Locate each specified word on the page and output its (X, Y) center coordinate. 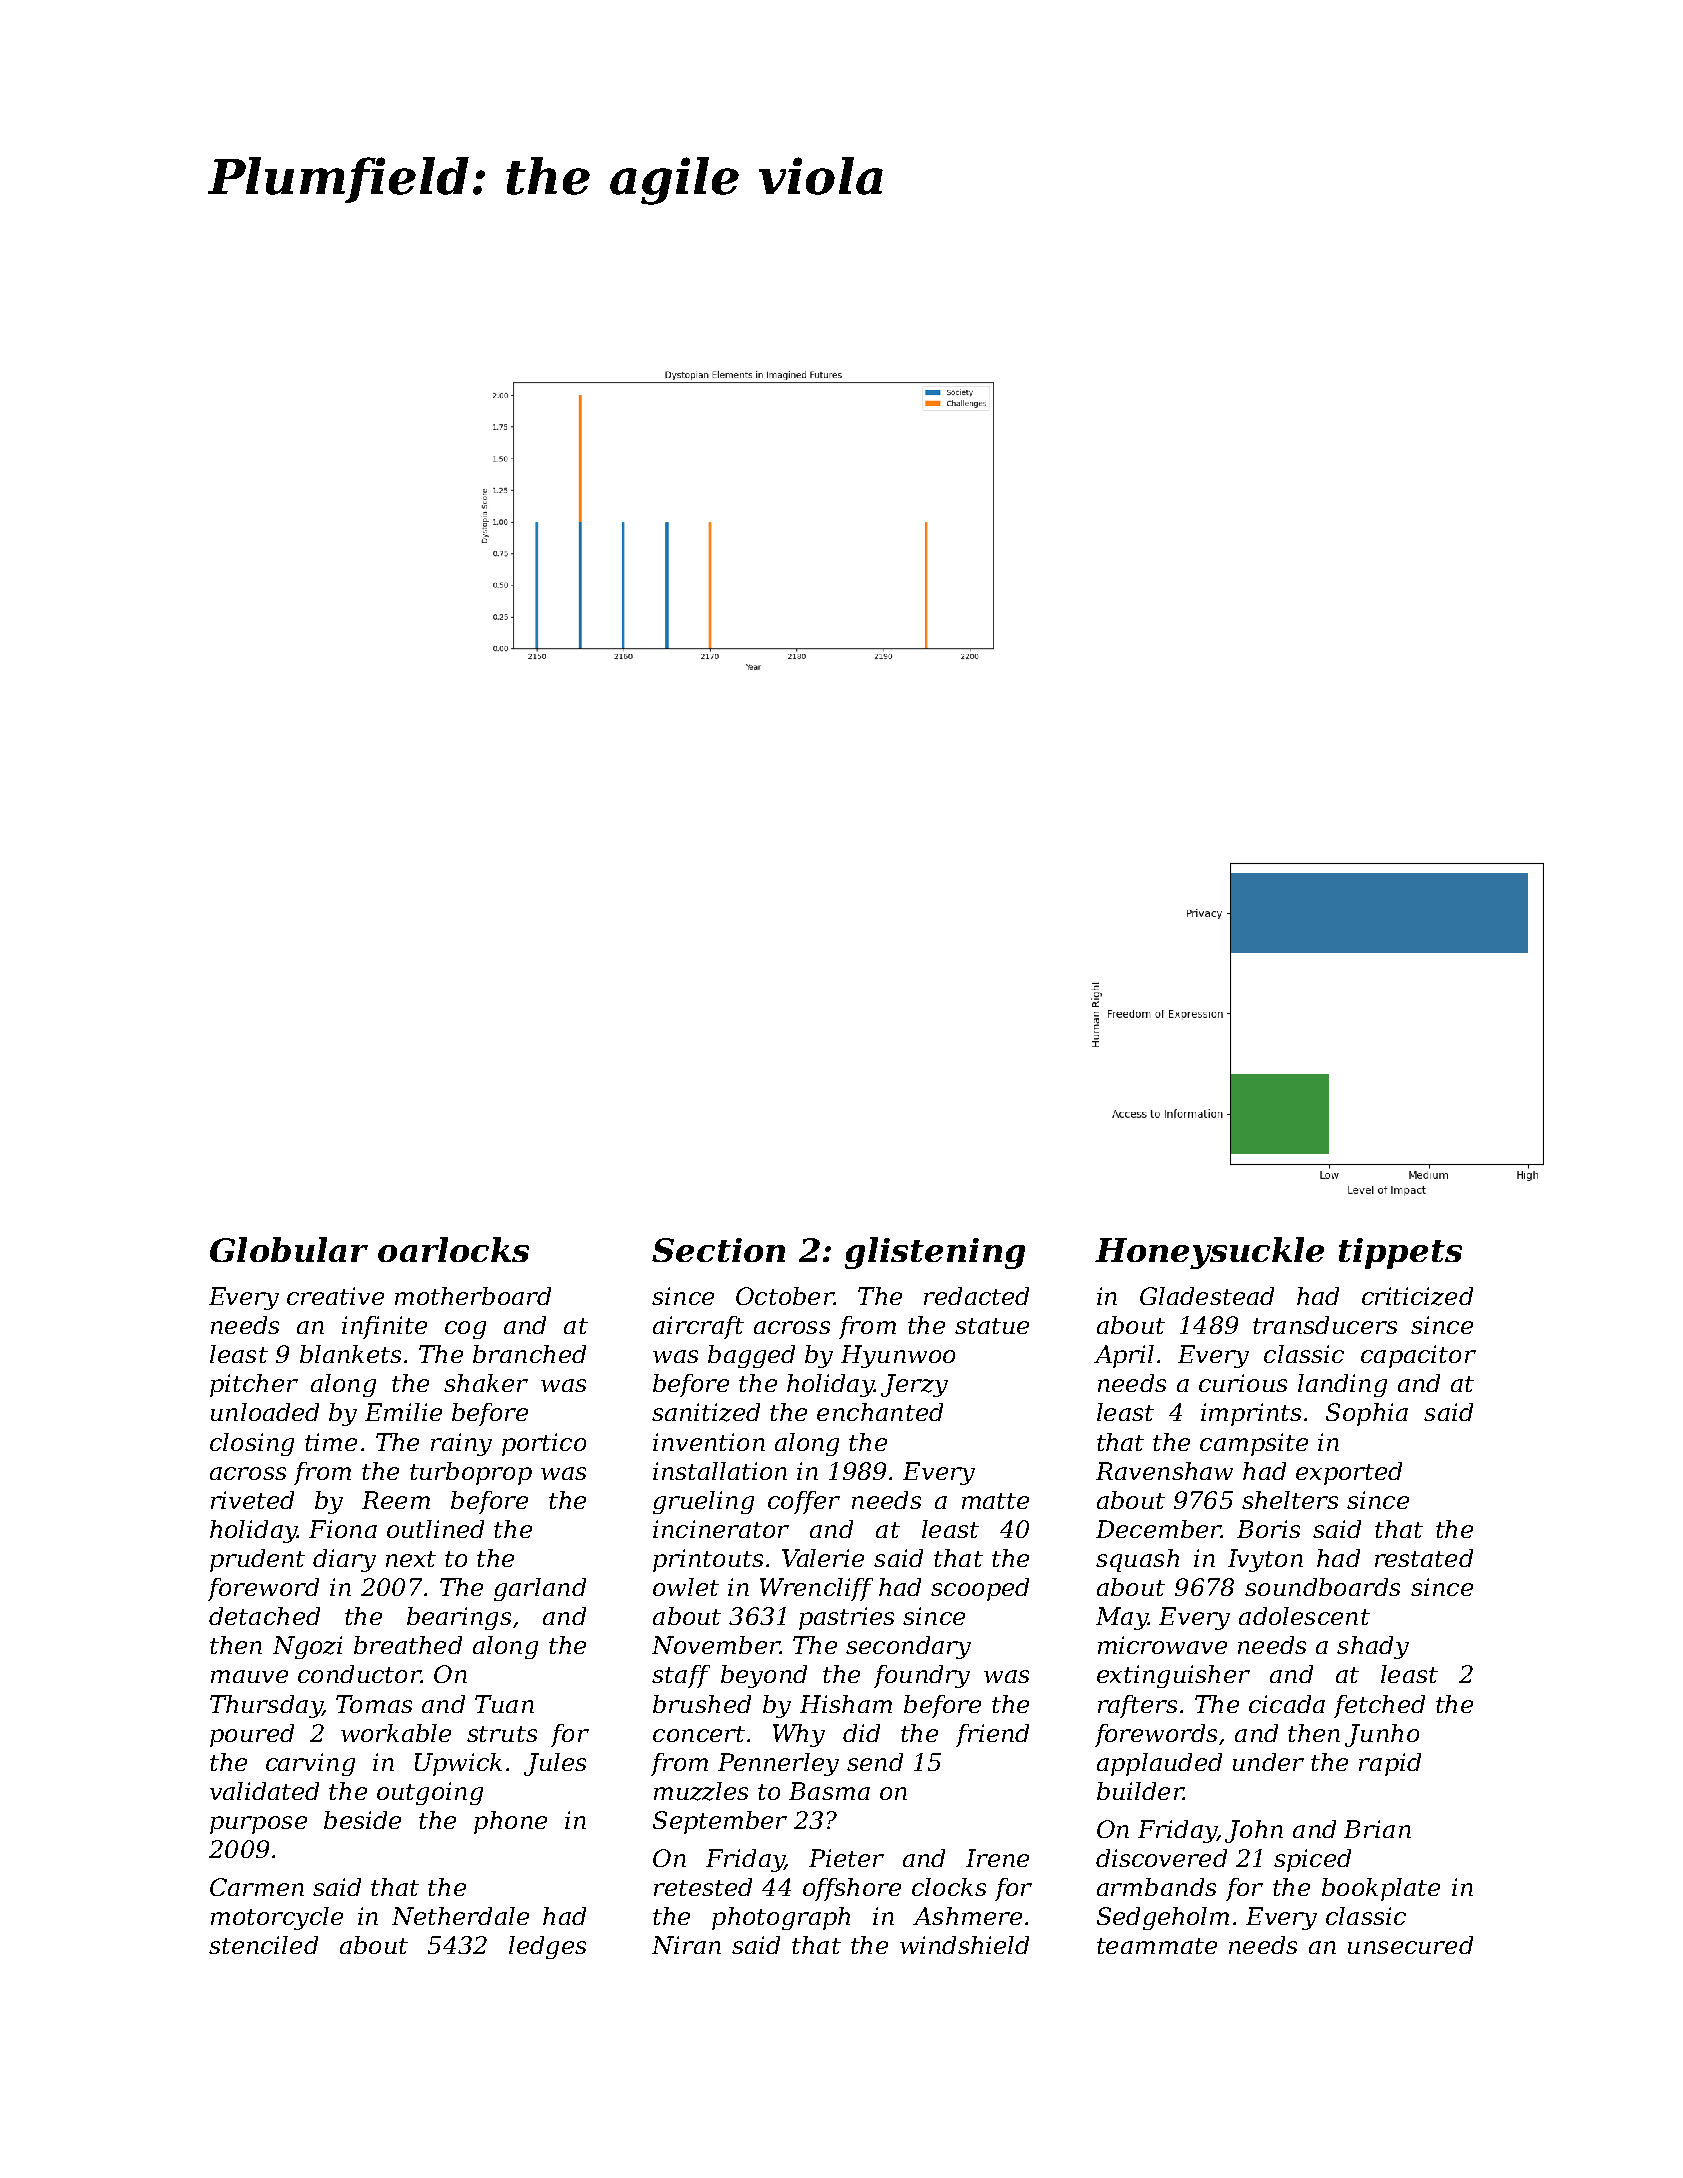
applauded (1159, 1764)
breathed (408, 1645)
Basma (829, 1791)
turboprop (471, 1473)
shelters (1290, 1500)
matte (995, 1501)
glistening (935, 1253)
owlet (686, 1587)
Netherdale (460, 1916)
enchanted (880, 1412)
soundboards (1322, 1587)
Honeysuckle (1209, 1253)
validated (264, 1791)
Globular (289, 1249)
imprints (1251, 1414)
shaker (486, 1383)
